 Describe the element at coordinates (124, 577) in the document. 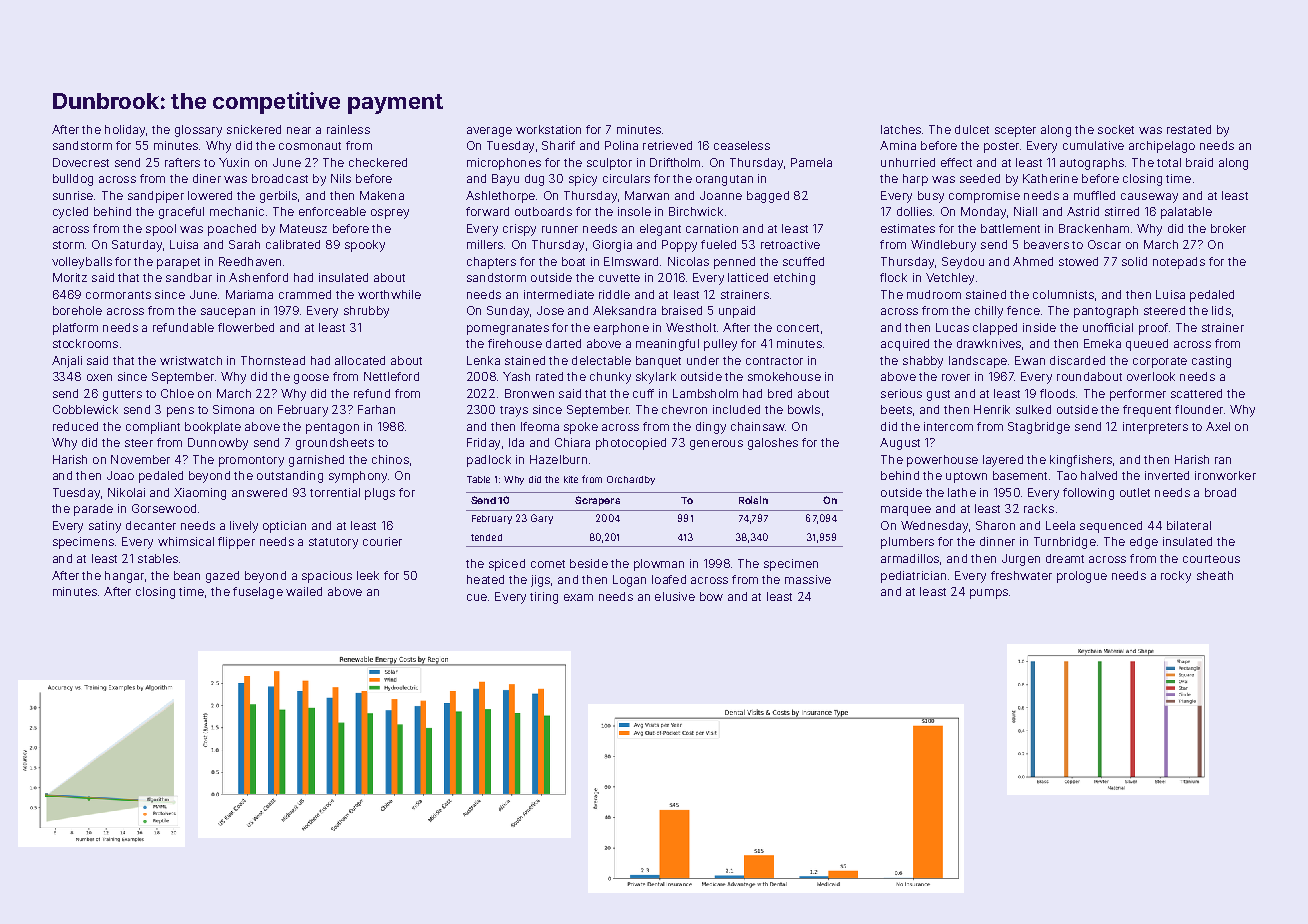

I see `hangar` at that location.
